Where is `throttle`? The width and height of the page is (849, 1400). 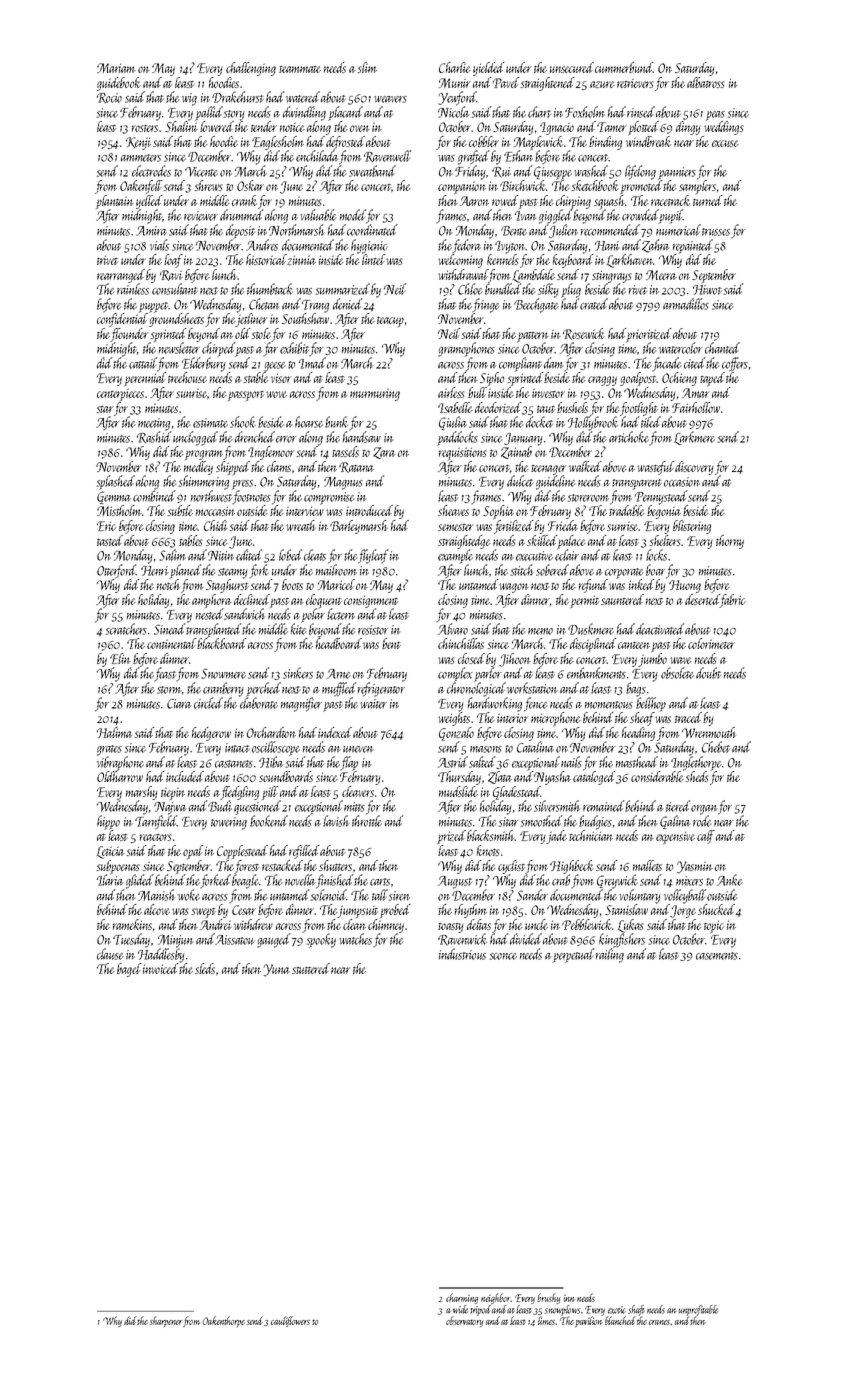 throttle is located at coordinates (367, 821).
